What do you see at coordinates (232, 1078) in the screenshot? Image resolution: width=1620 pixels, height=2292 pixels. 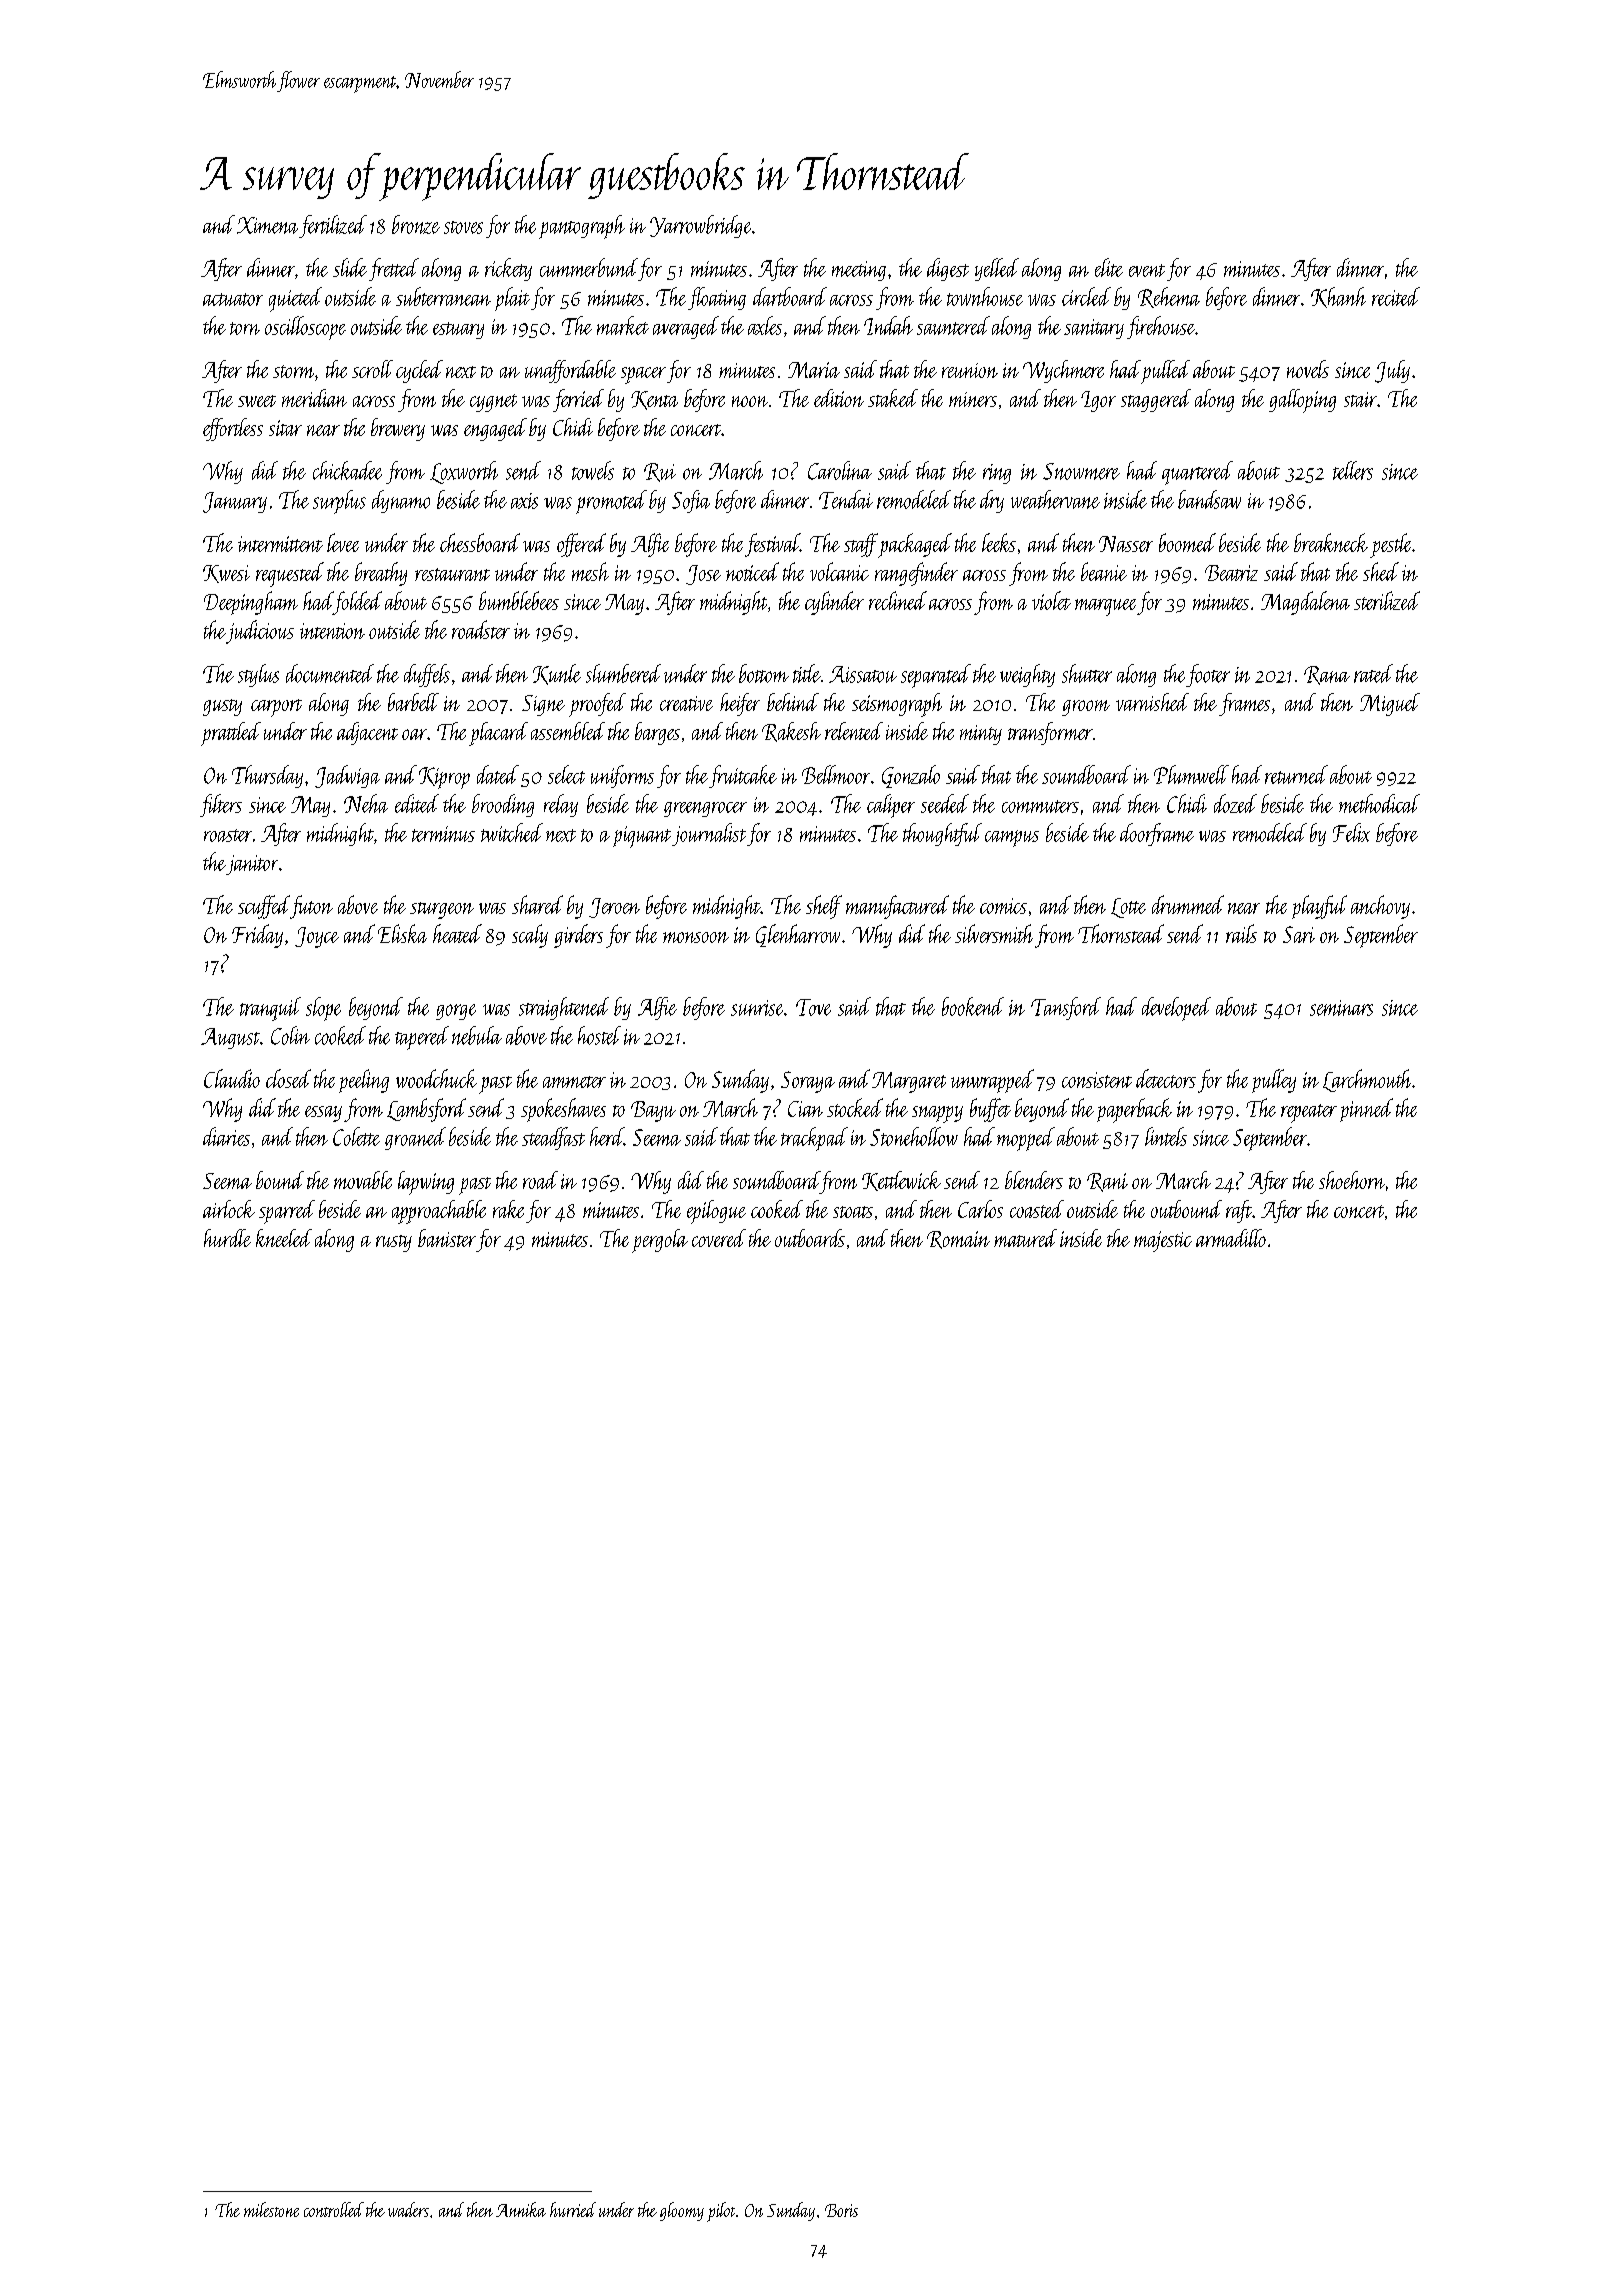 I see `Claudio` at bounding box center [232, 1078].
